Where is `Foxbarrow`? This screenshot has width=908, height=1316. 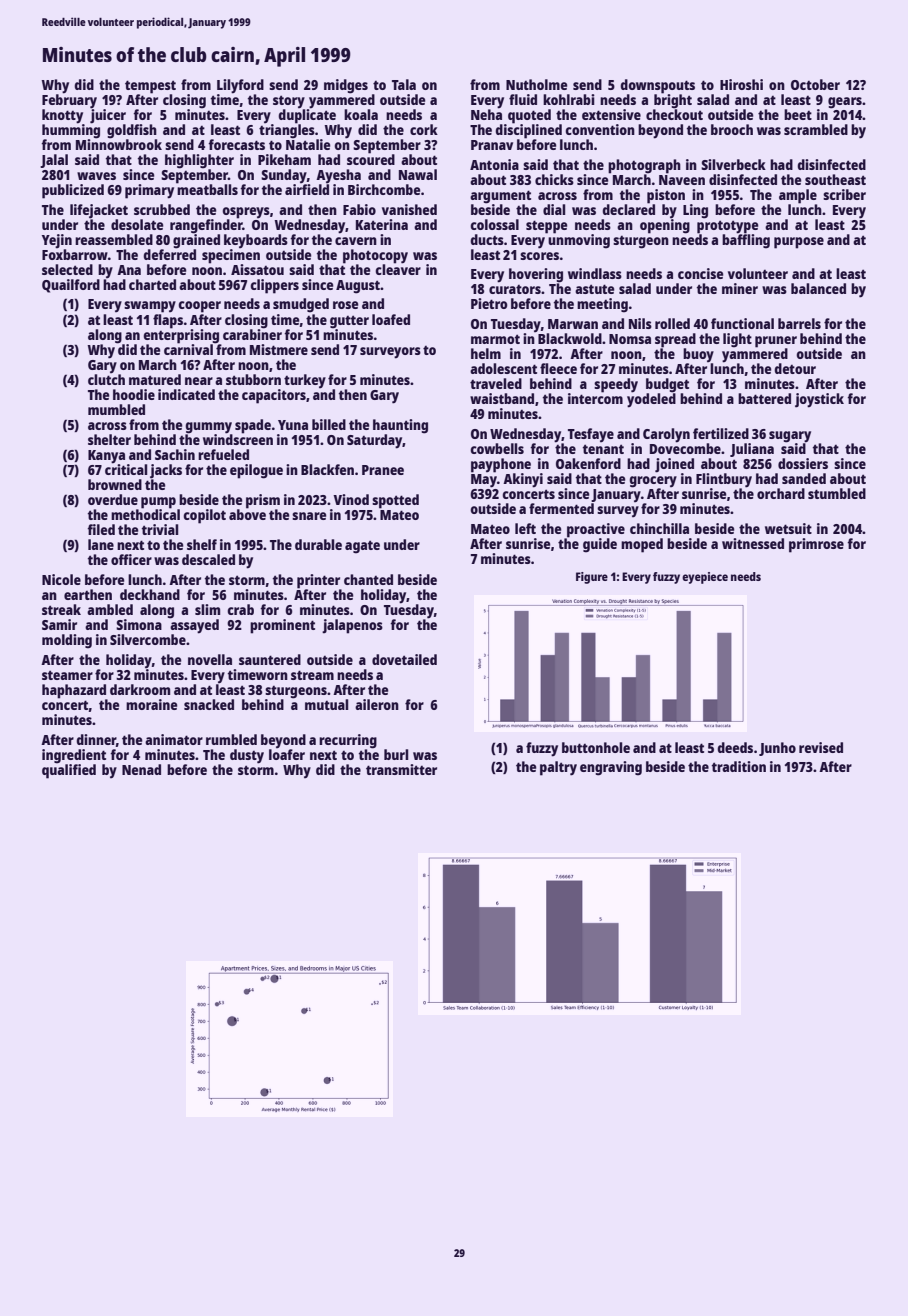
Foxbarrow is located at coordinates (75, 254).
